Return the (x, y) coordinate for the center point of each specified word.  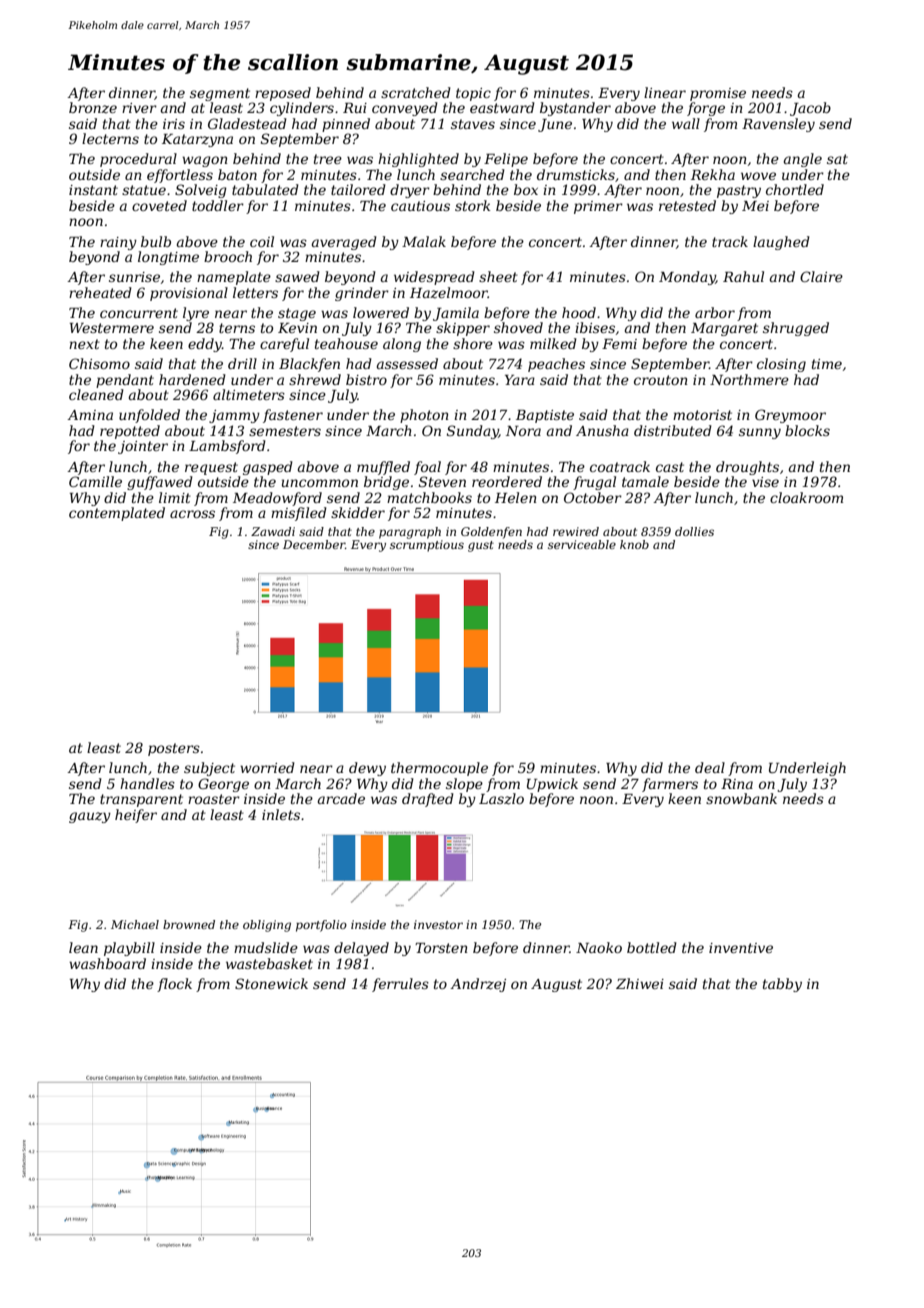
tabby (782, 985)
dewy (367, 769)
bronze (93, 108)
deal (710, 767)
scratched (416, 92)
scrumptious (427, 546)
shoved (518, 327)
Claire (821, 276)
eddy (205, 345)
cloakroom (806, 497)
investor (438, 924)
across (192, 514)
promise (718, 94)
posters (174, 749)
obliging (267, 926)
